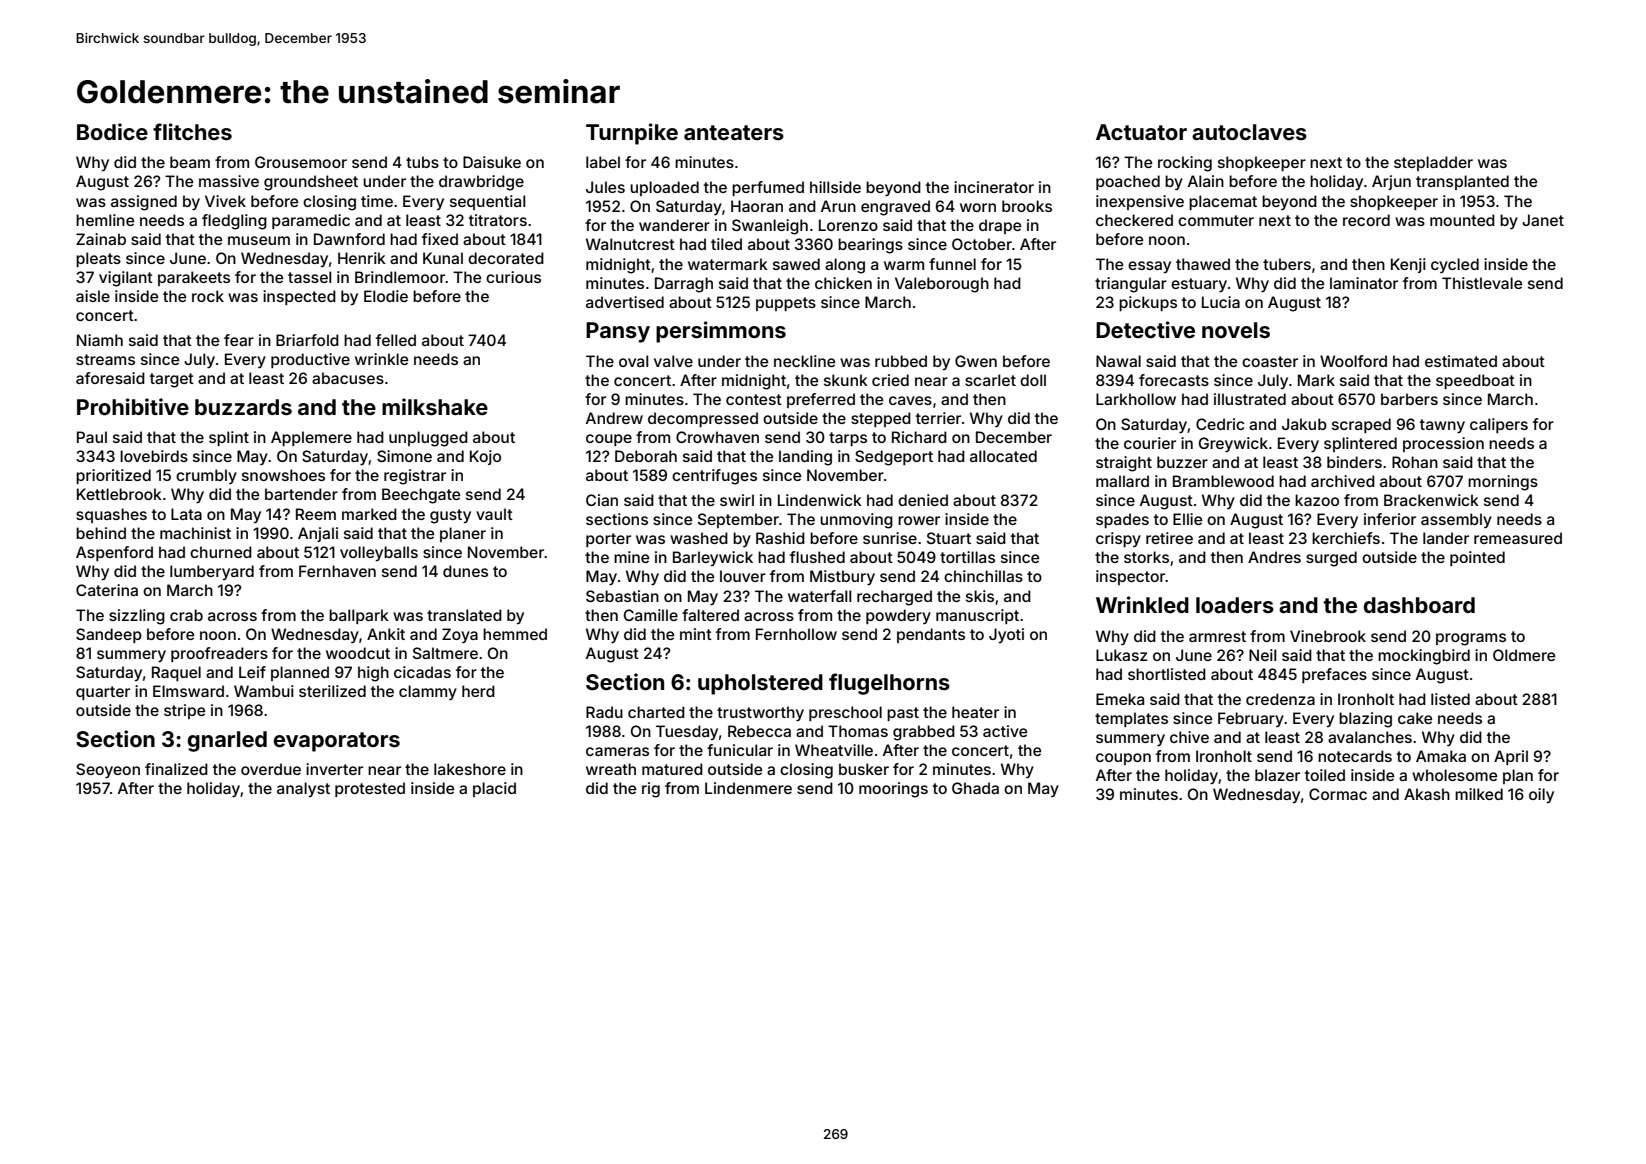 This screenshot has width=1646, height=1164. What do you see at coordinates (780, 538) in the screenshot?
I see `Rashid` at bounding box center [780, 538].
